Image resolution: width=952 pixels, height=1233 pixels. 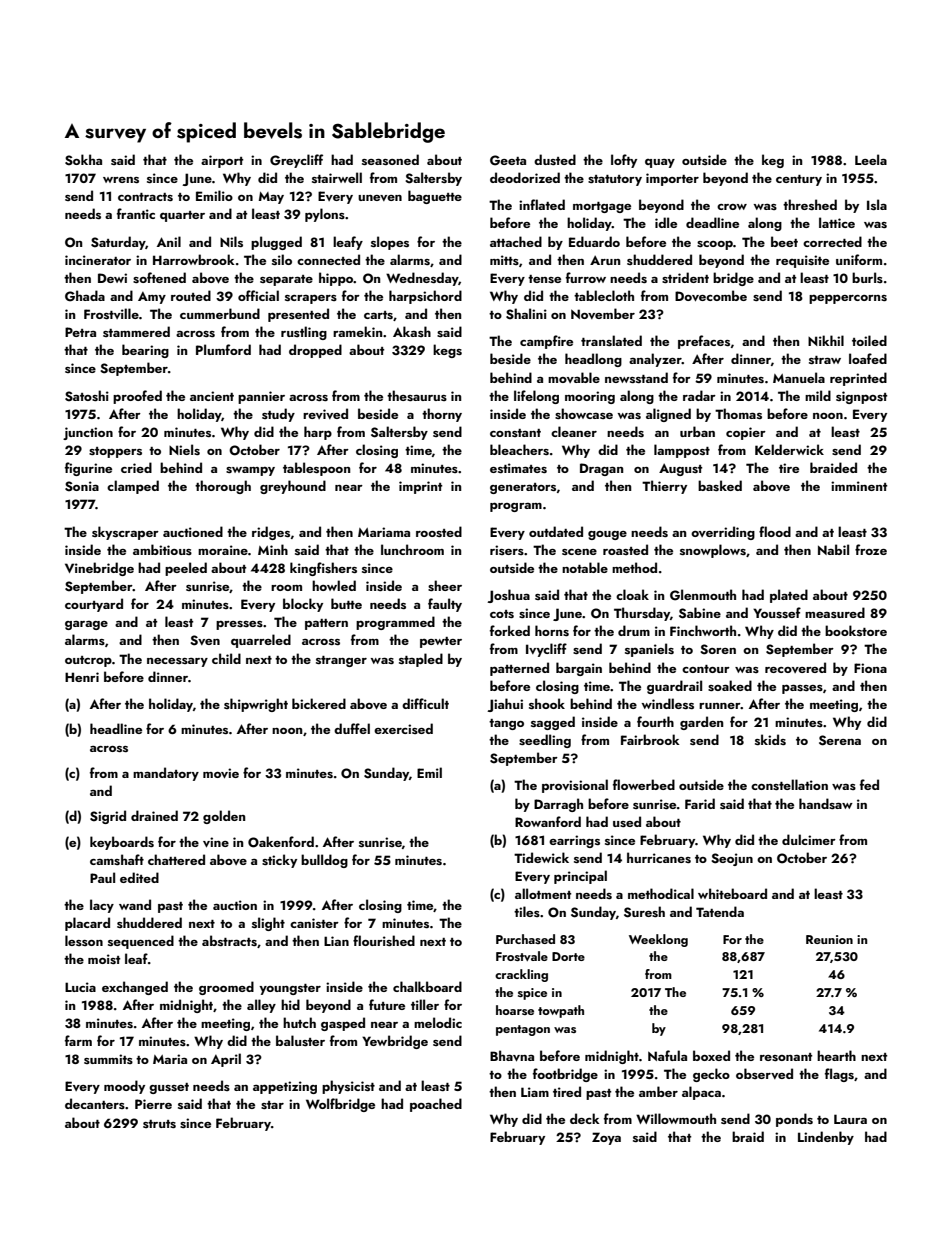 I want to click on ancient, so click(x=212, y=396).
